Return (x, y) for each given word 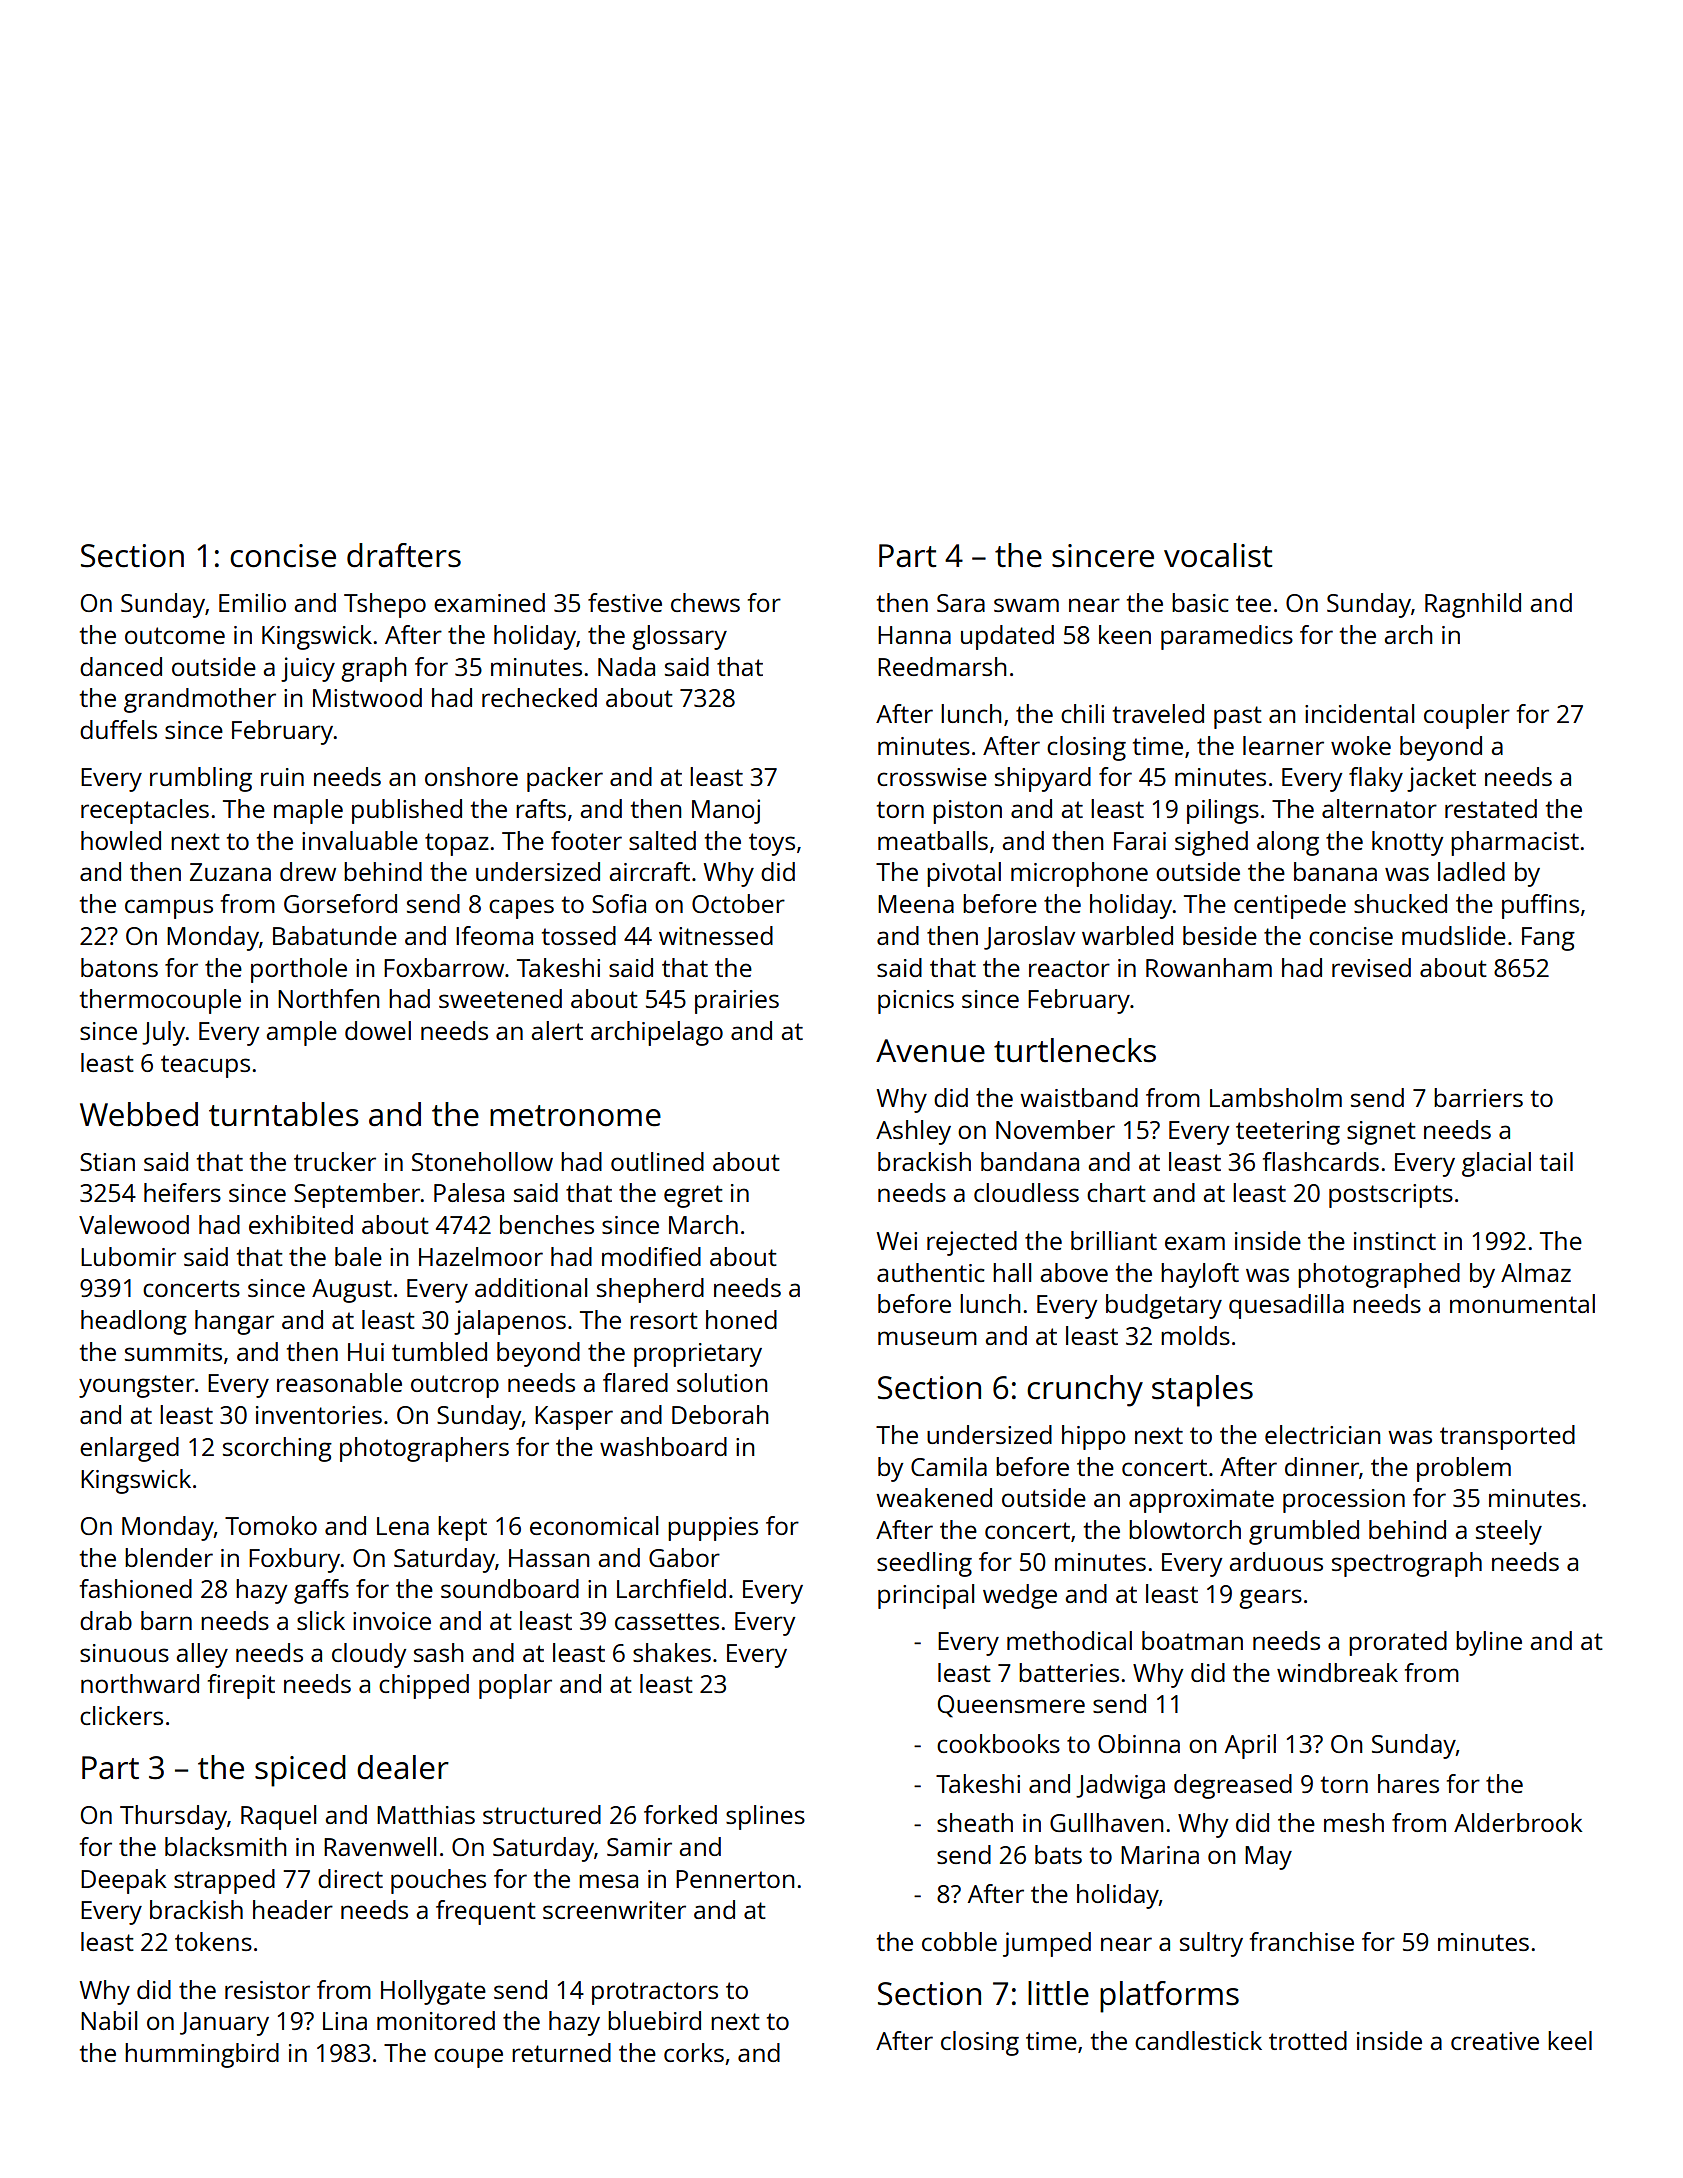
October (738, 903)
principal (926, 1596)
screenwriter (614, 1910)
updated (1007, 637)
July (164, 1033)
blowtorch (1185, 1529)
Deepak (123, 1881)
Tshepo (385, 605)
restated (1491, 808)
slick (321, 1620)
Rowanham (1209, 967)
